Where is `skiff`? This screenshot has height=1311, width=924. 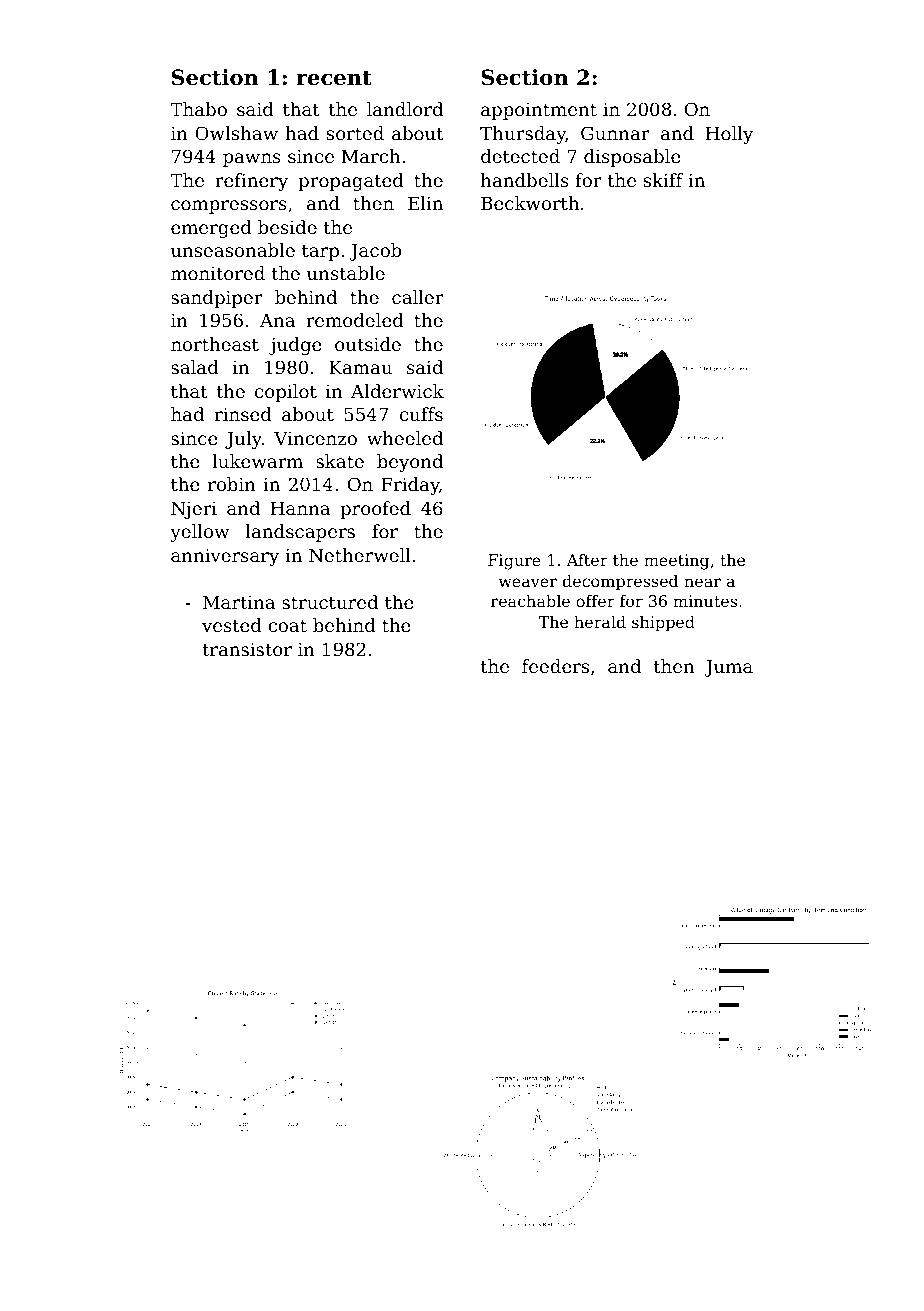
skiff is located at coordinates (664, 180).
